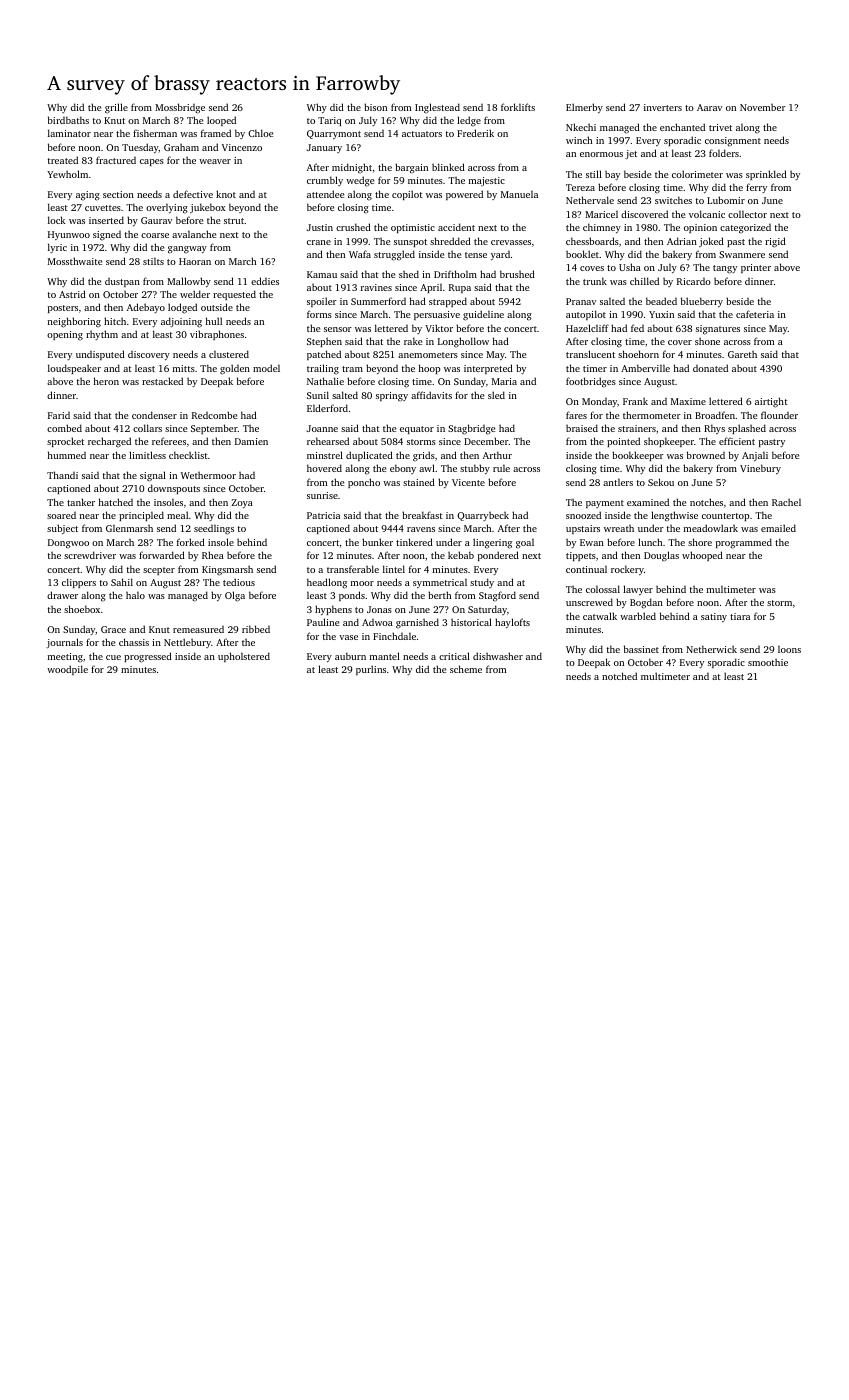 The image size is (849, 1400). What do you see at coordinates (466, 669) in the screenshot?
I see `scheme` at bounding box center [466, 669].
